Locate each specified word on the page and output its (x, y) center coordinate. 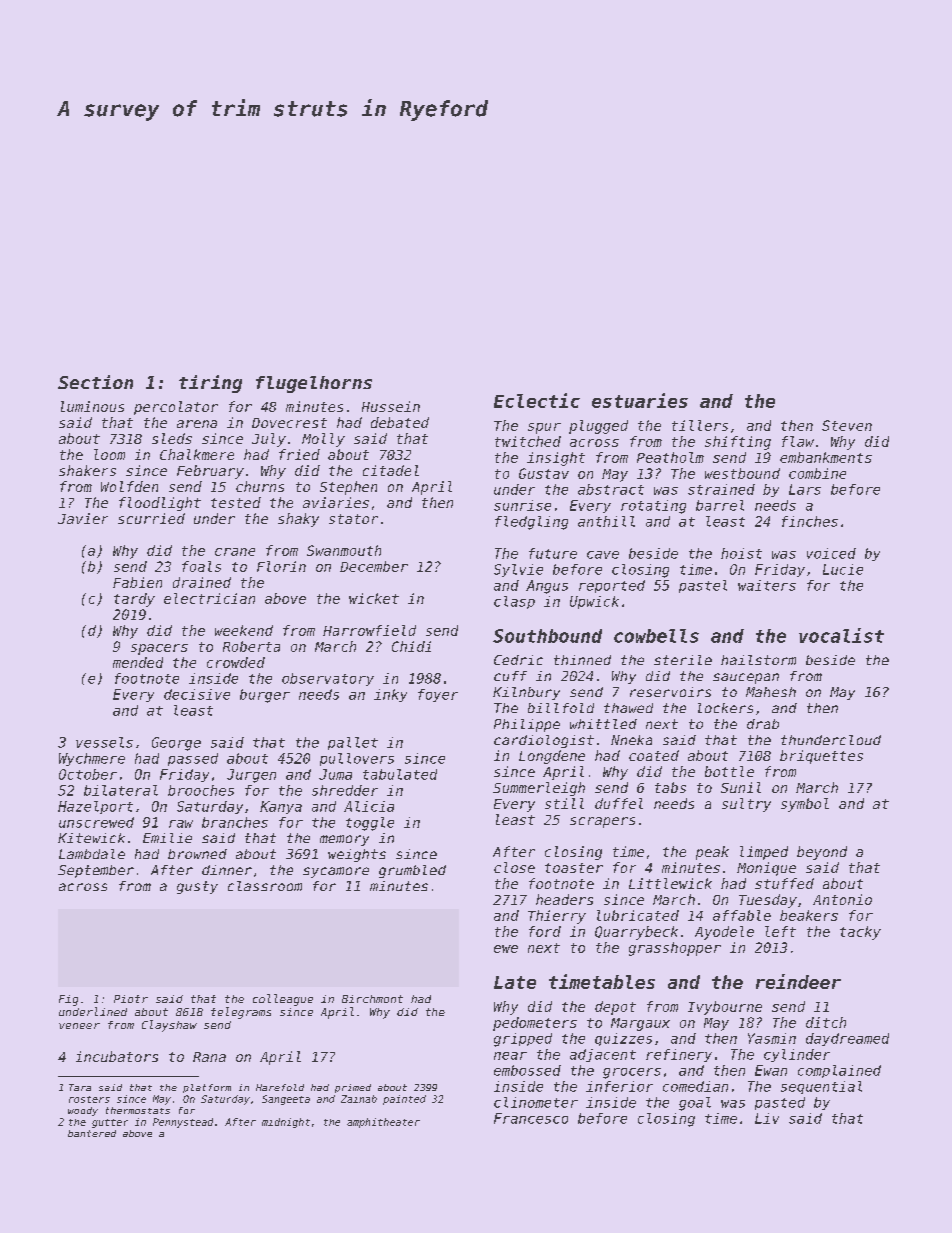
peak (712, 853)
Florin (281, 566)
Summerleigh (539, 789)
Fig (68, 1000)
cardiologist (544, 741)
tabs (670, 787)
